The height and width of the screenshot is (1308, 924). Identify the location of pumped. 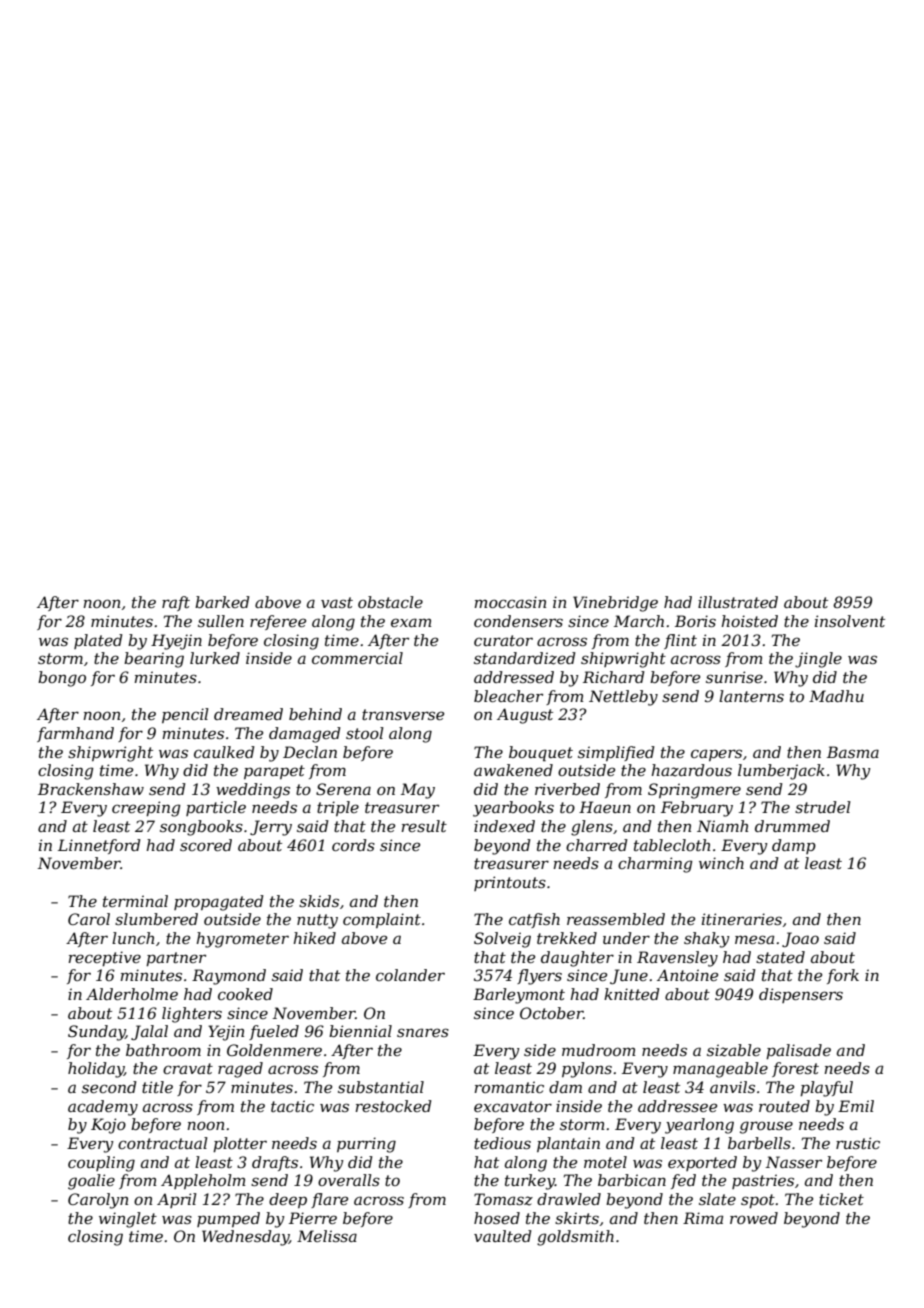
(228, 1219).
